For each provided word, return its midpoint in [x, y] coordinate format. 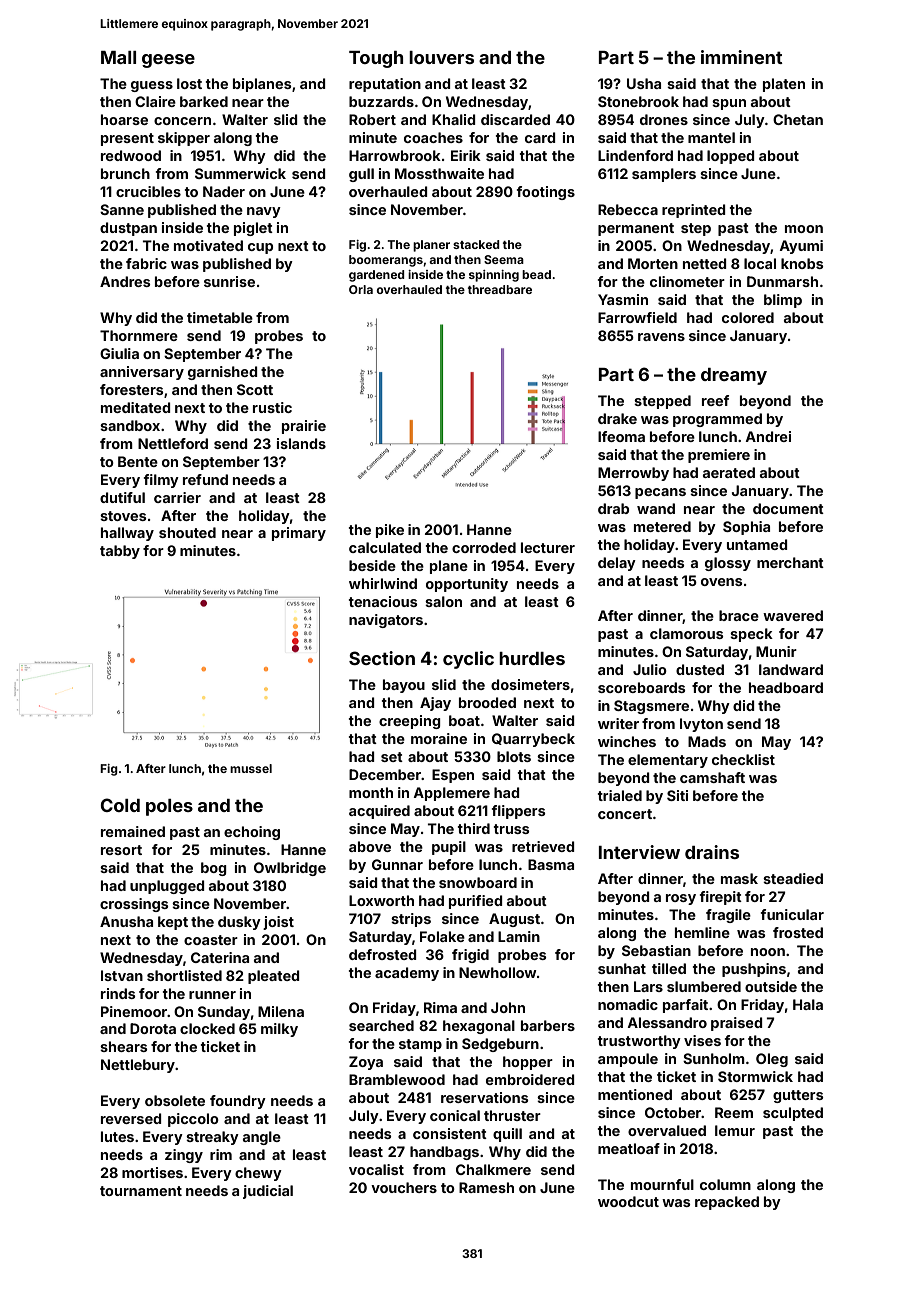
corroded [484, 547]
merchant [790, 562]
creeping [410, 722]
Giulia [119, 353]
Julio [650, 669]
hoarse [124, 119]
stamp [420, 1045]
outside [771, 986]
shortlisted [184, 975]
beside [372, 565]
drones [664, 119]
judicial [268, 1192]
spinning [494, 276]
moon [804, 229]
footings [546, 193]
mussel [251, 768]
